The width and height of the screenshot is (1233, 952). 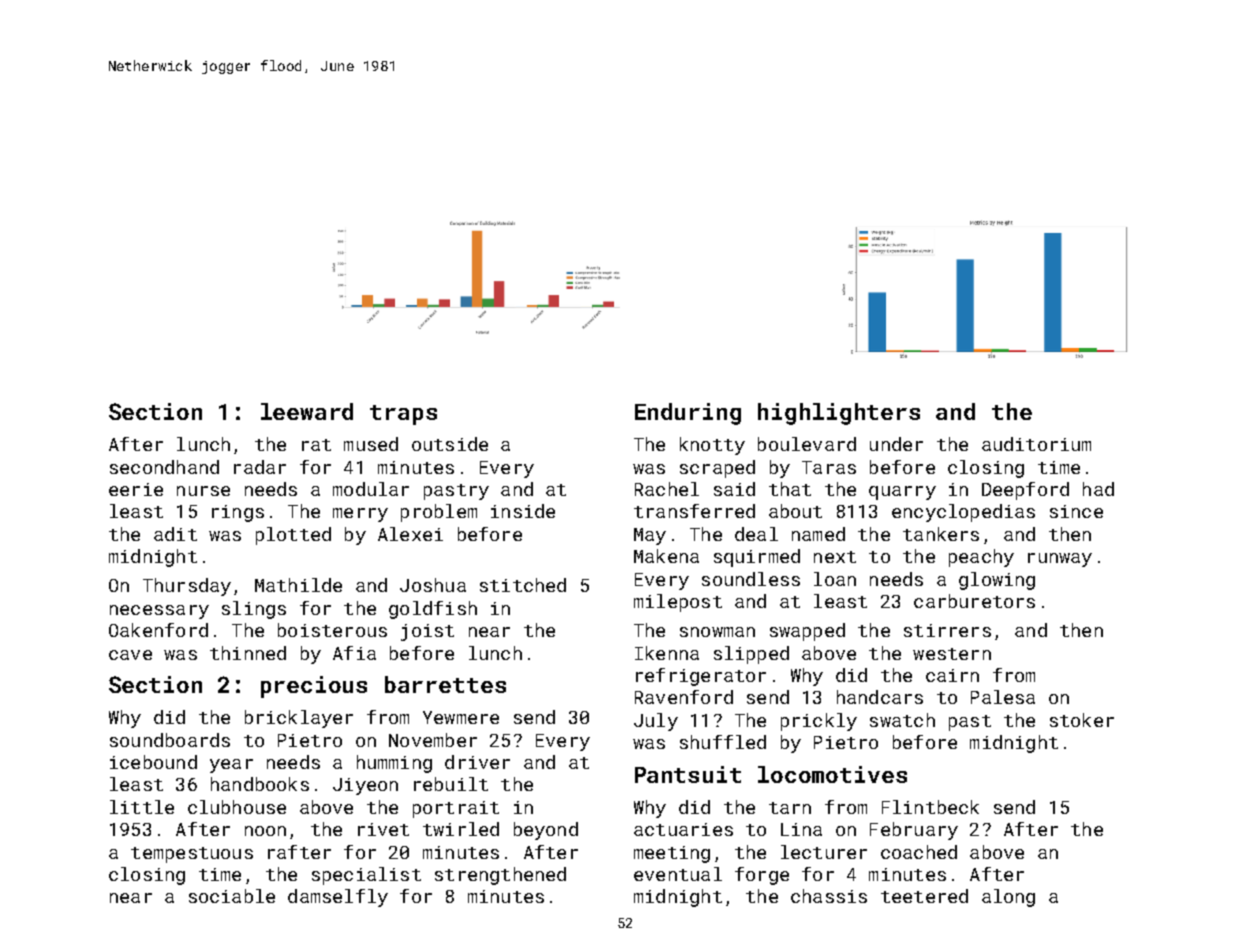 What do you see at coordinates (832, 774) in the screenshot?
I see `locomotives` at bounding box center [832, 774].
